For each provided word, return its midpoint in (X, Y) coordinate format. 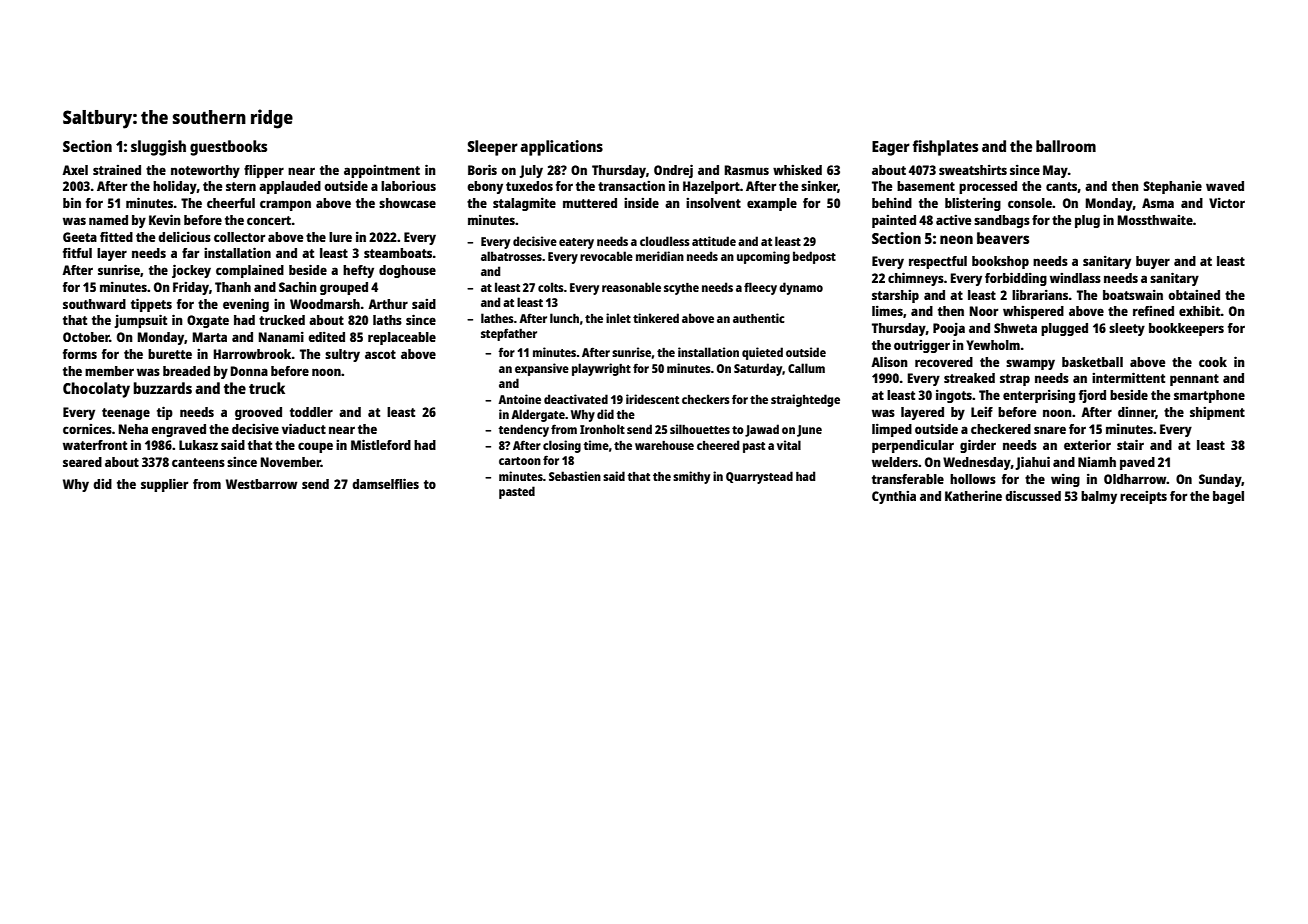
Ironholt (602, 429)
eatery (576, 243)
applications (561, 148)
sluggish (158, 148)
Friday (191, 288)
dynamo (801, 288)
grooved (258, 413)
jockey (191, 271)
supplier (164, 485)
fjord (1092, 396)
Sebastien (575, 476)
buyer (1153, 262)
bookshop (1000, 262)
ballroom (1066, 146)
